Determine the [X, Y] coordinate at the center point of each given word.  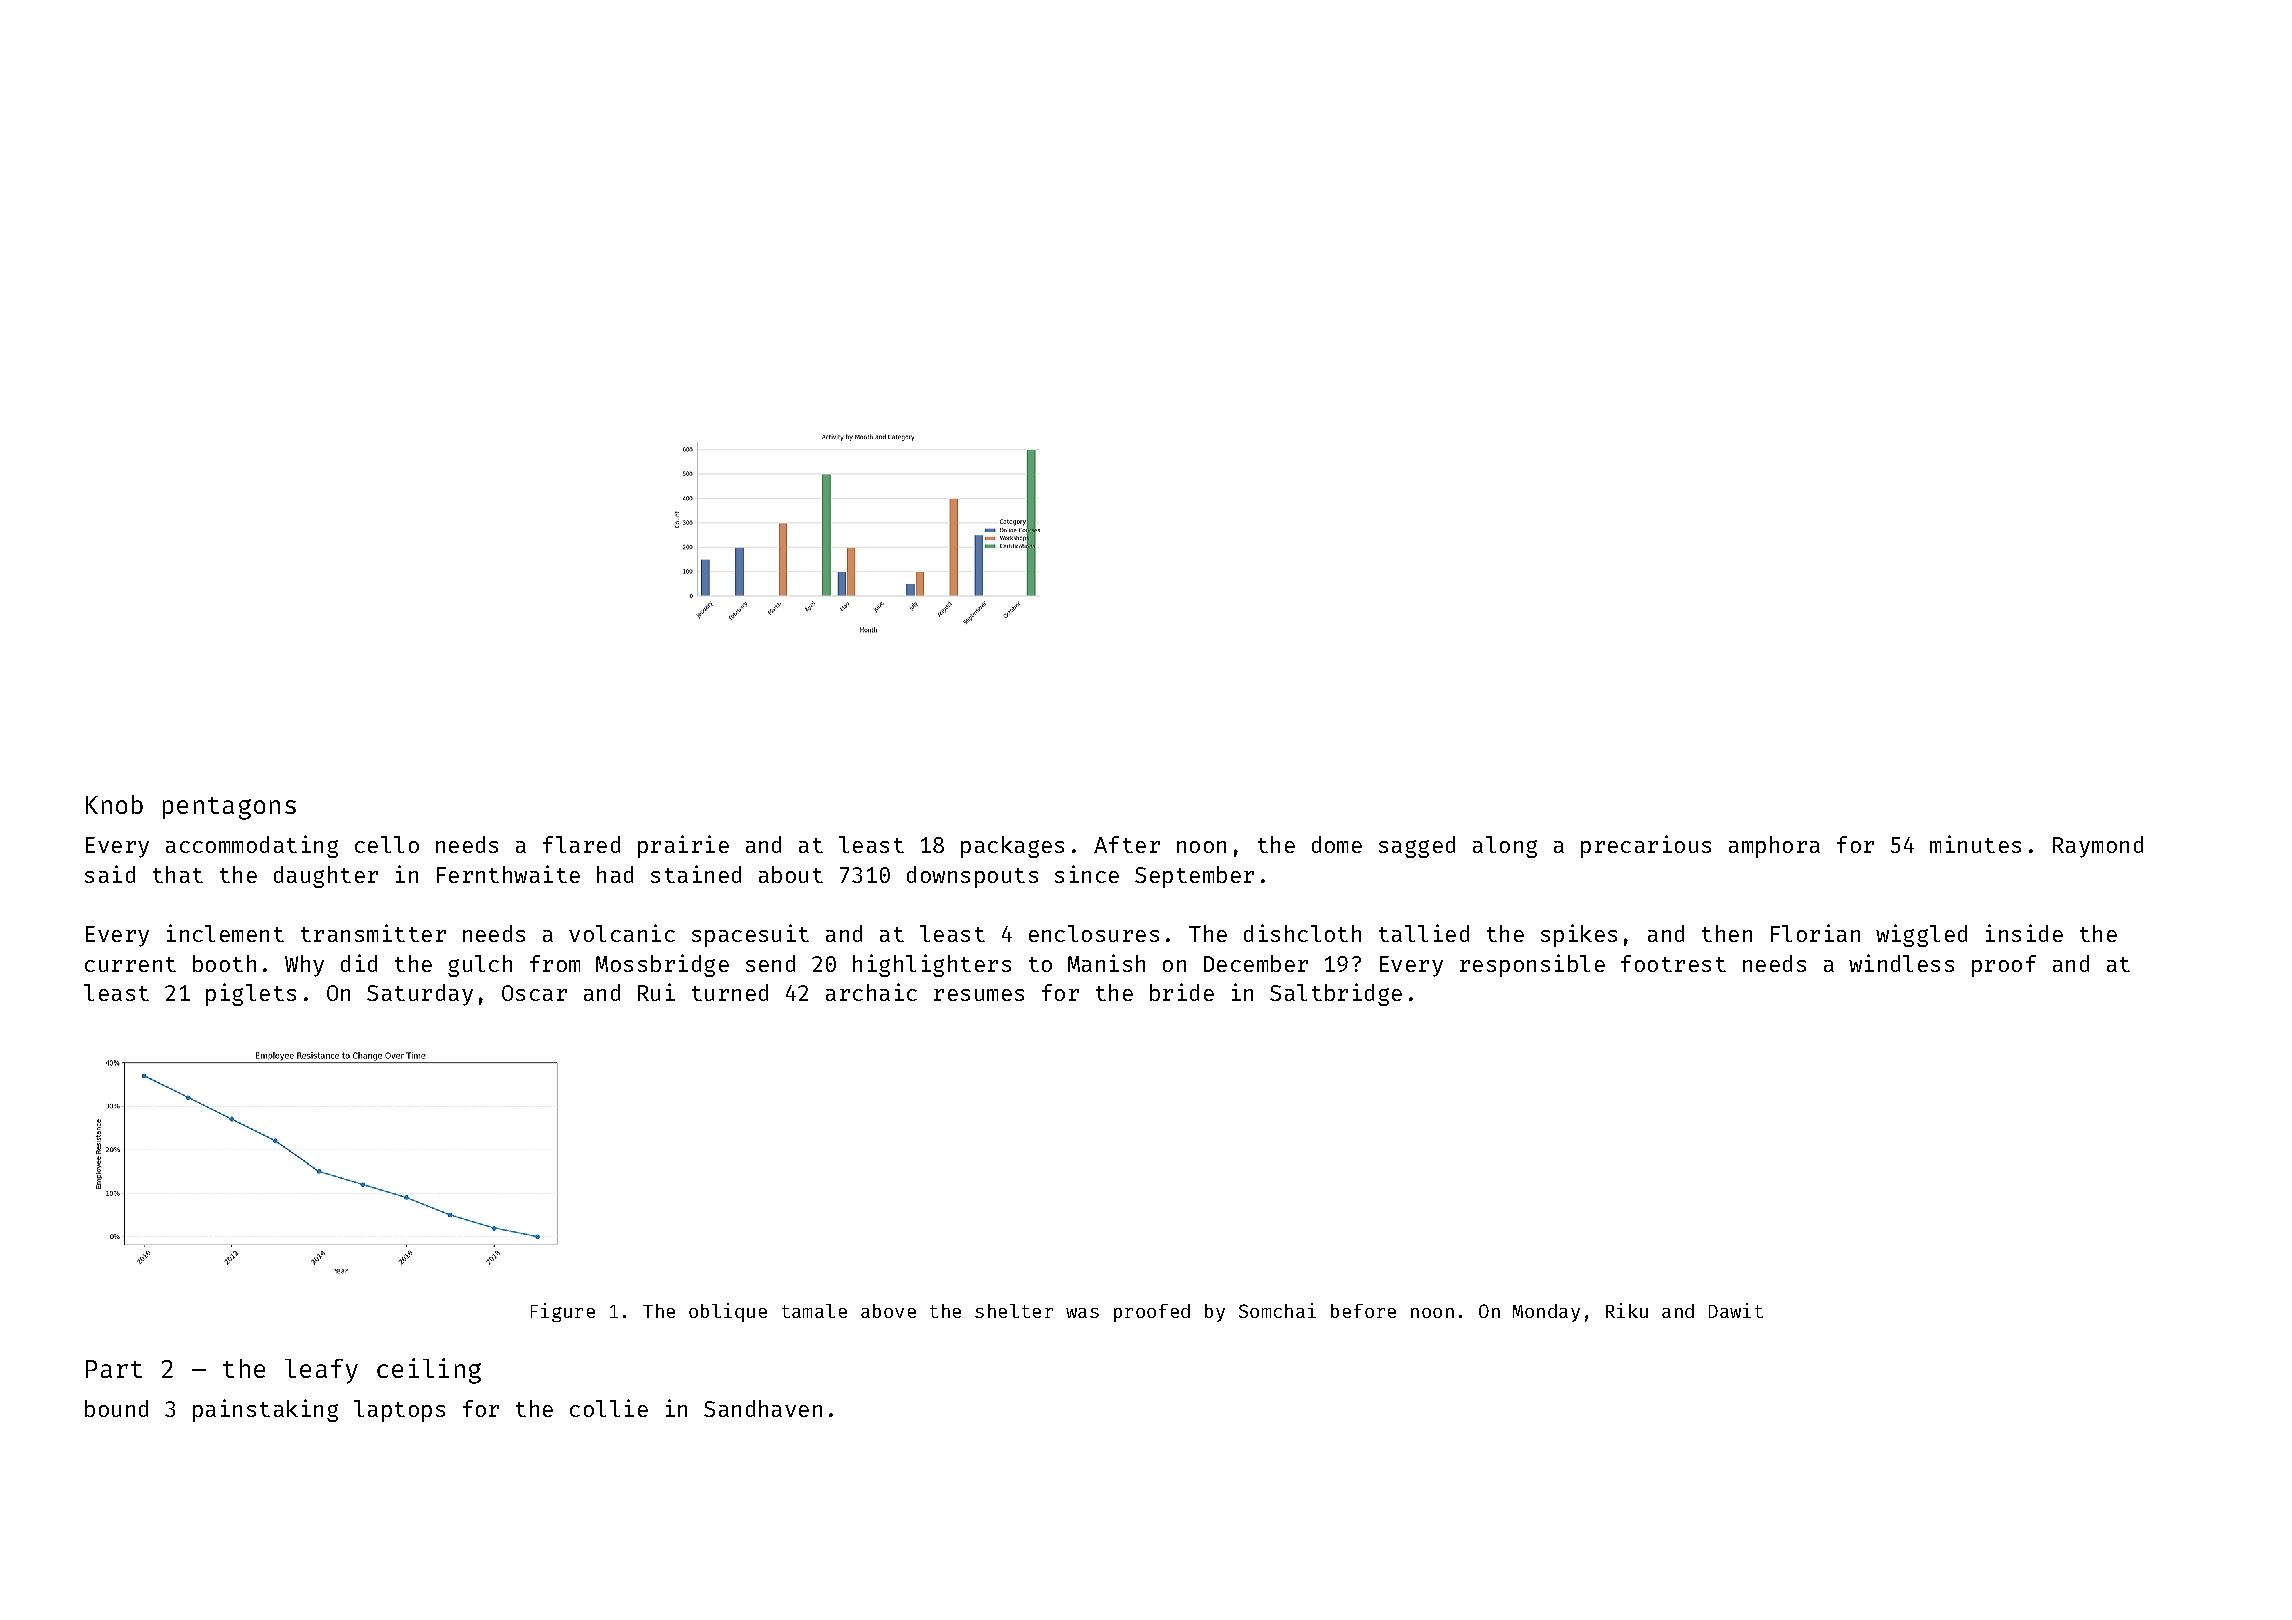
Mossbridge [662, 965]
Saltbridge [1336, 994]
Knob [114, 804]
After [1127, 844]
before [1363, 1311]
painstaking [265, 1410]
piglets [251, 994]
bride [1182, 992]
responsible [1532, 965]
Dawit [1736, 1310]
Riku [1627, 1310]
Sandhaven [763, 1408]
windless [1901, 963]
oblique [728, 1312]
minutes [1975, 844]
